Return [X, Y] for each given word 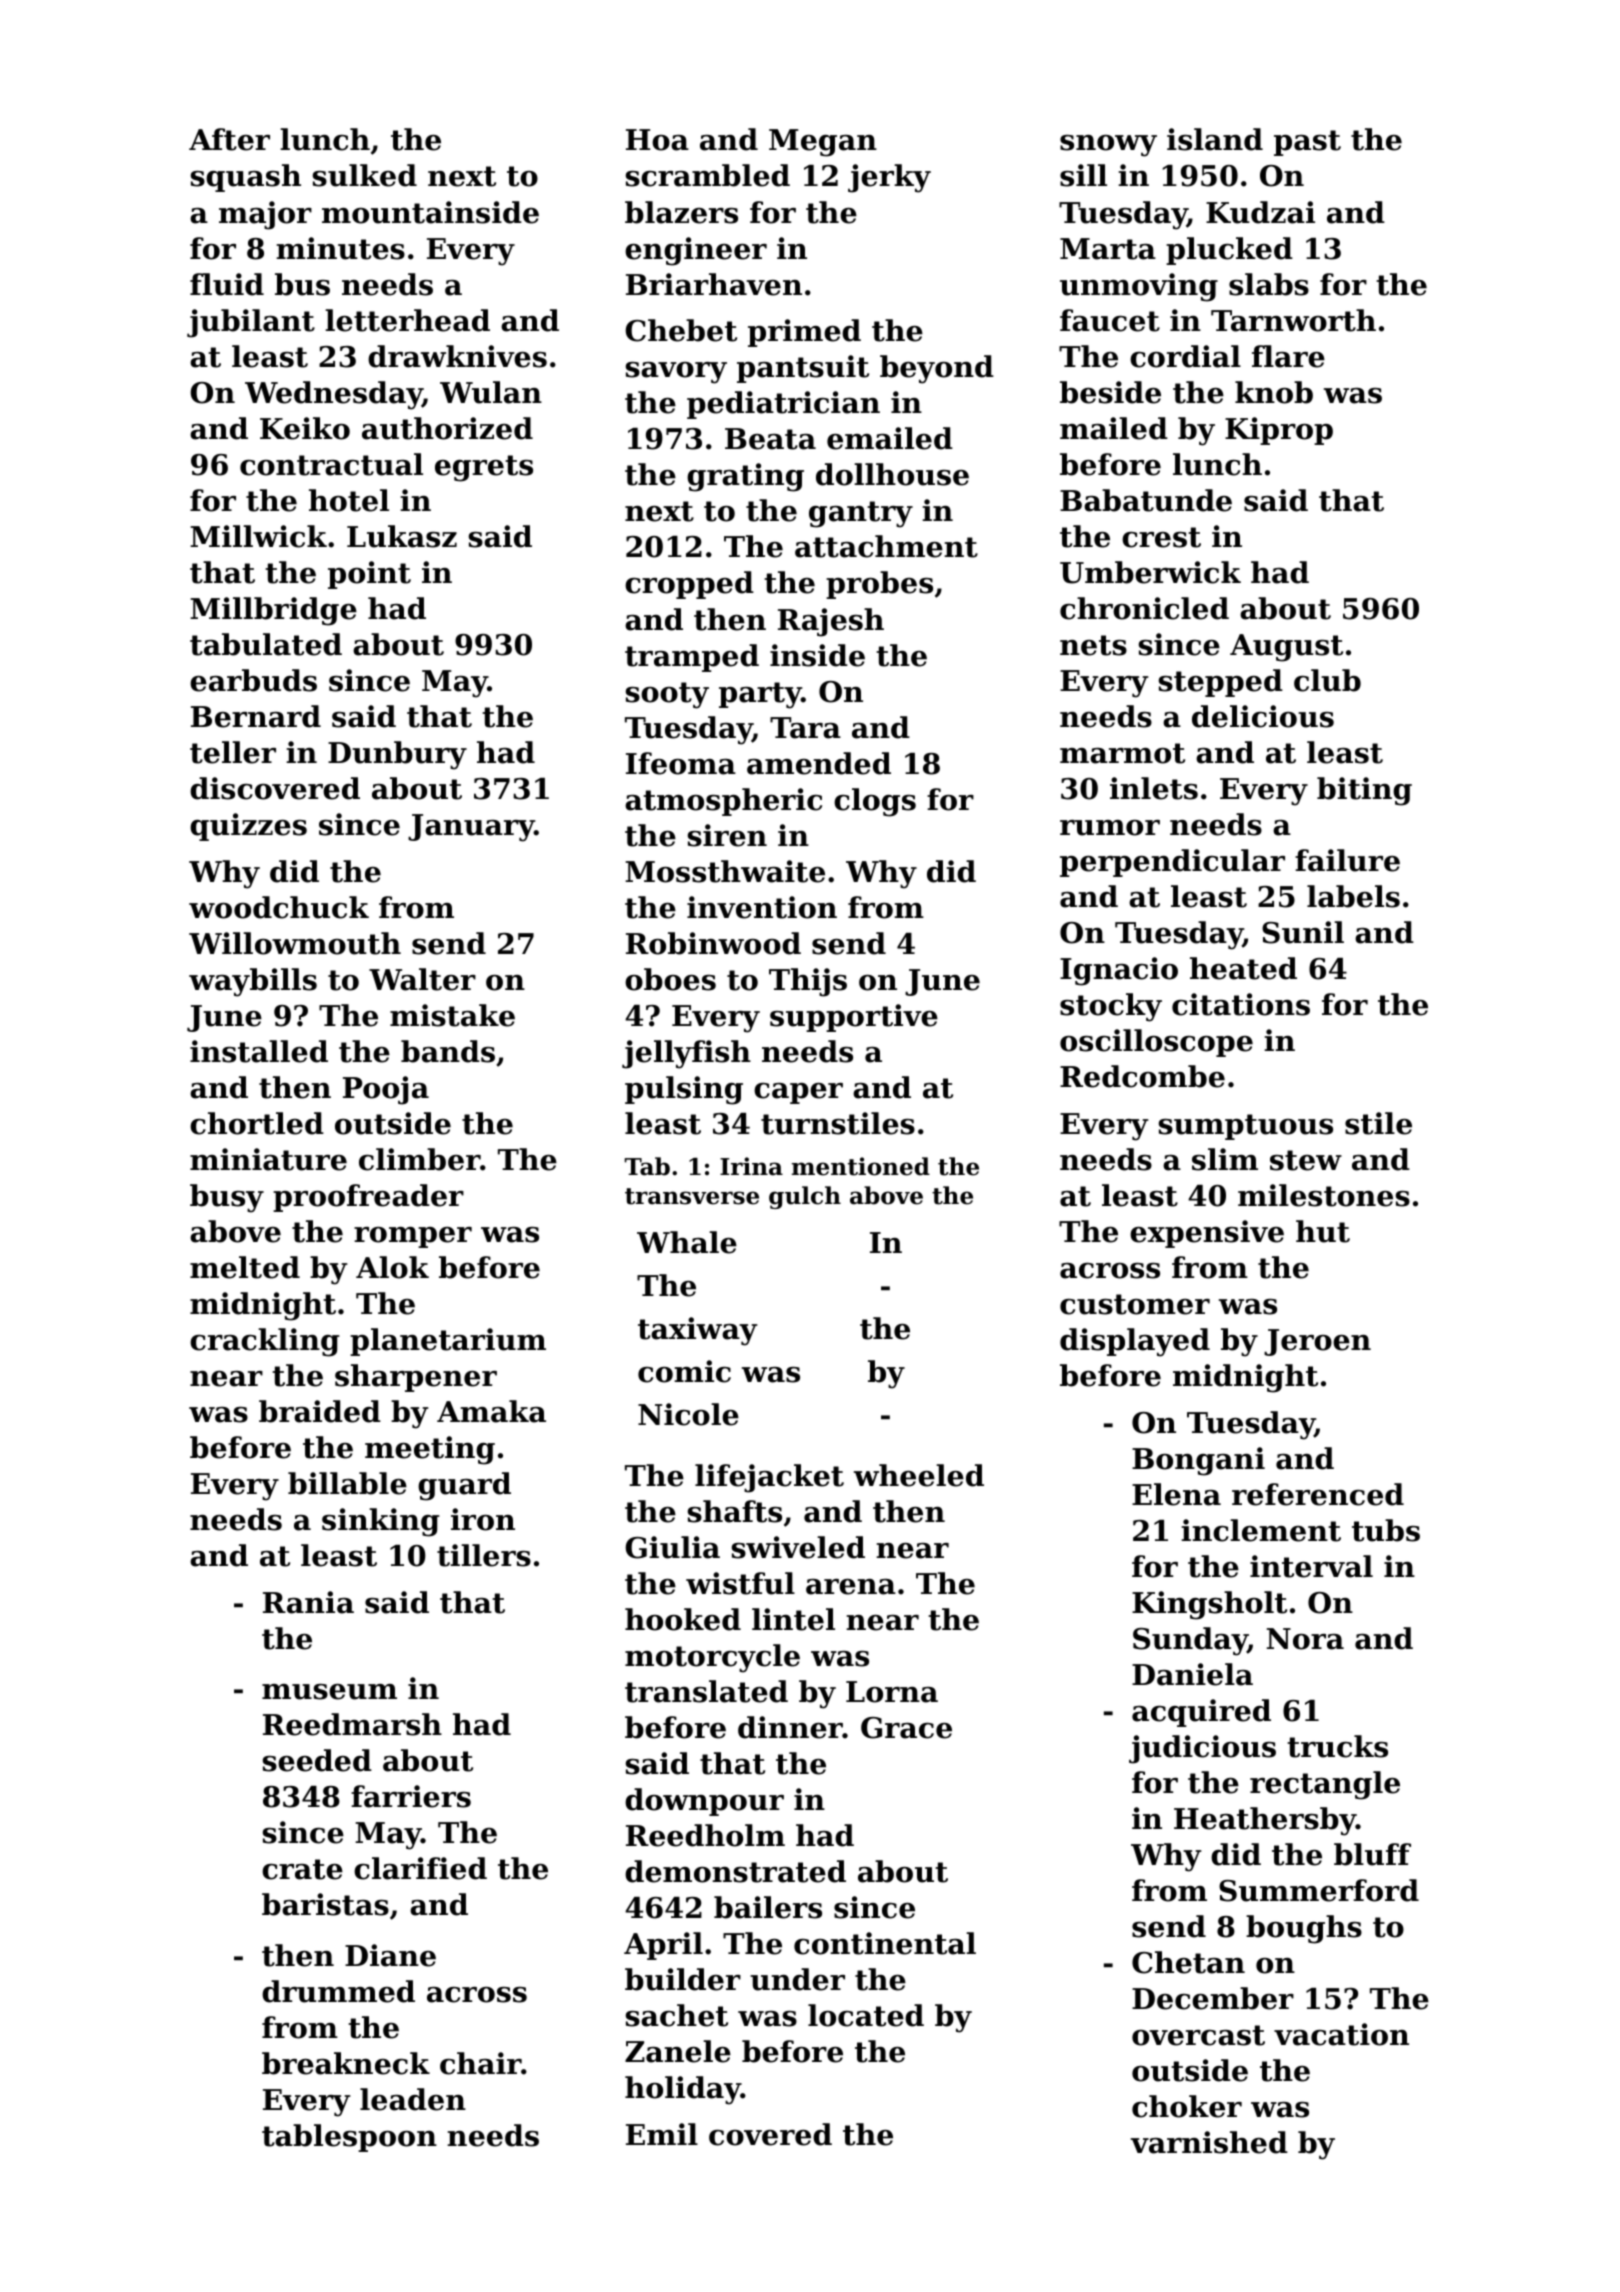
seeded [317, 1760]
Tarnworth [1293, 320]
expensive [1207, 1234]
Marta [1108, 249]
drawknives [457, 356]
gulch [805, 1197]
